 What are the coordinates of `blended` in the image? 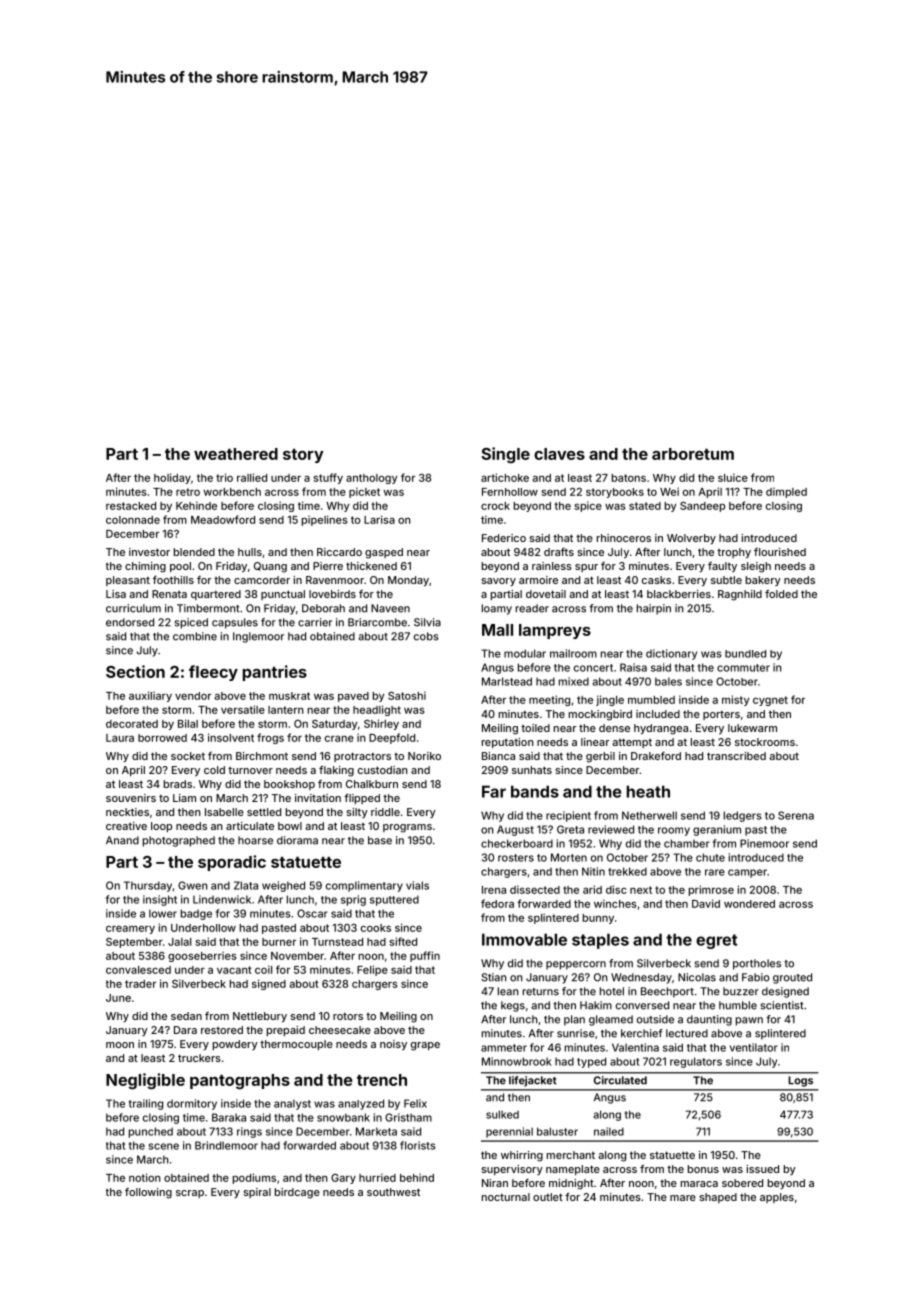 It's located at (194, 552).
